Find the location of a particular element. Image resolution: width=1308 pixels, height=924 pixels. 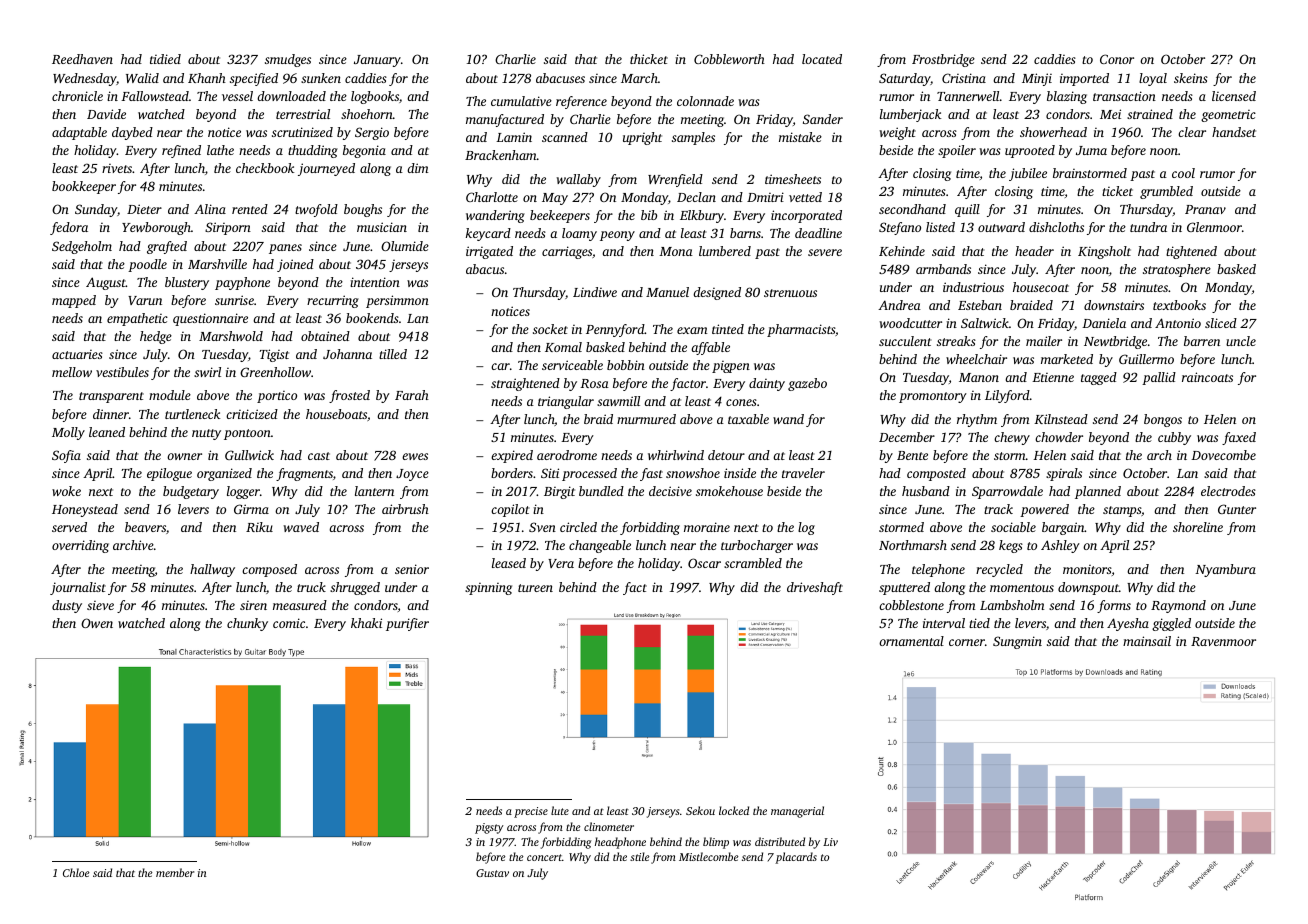

placards is located at coordinates (796, 858).
